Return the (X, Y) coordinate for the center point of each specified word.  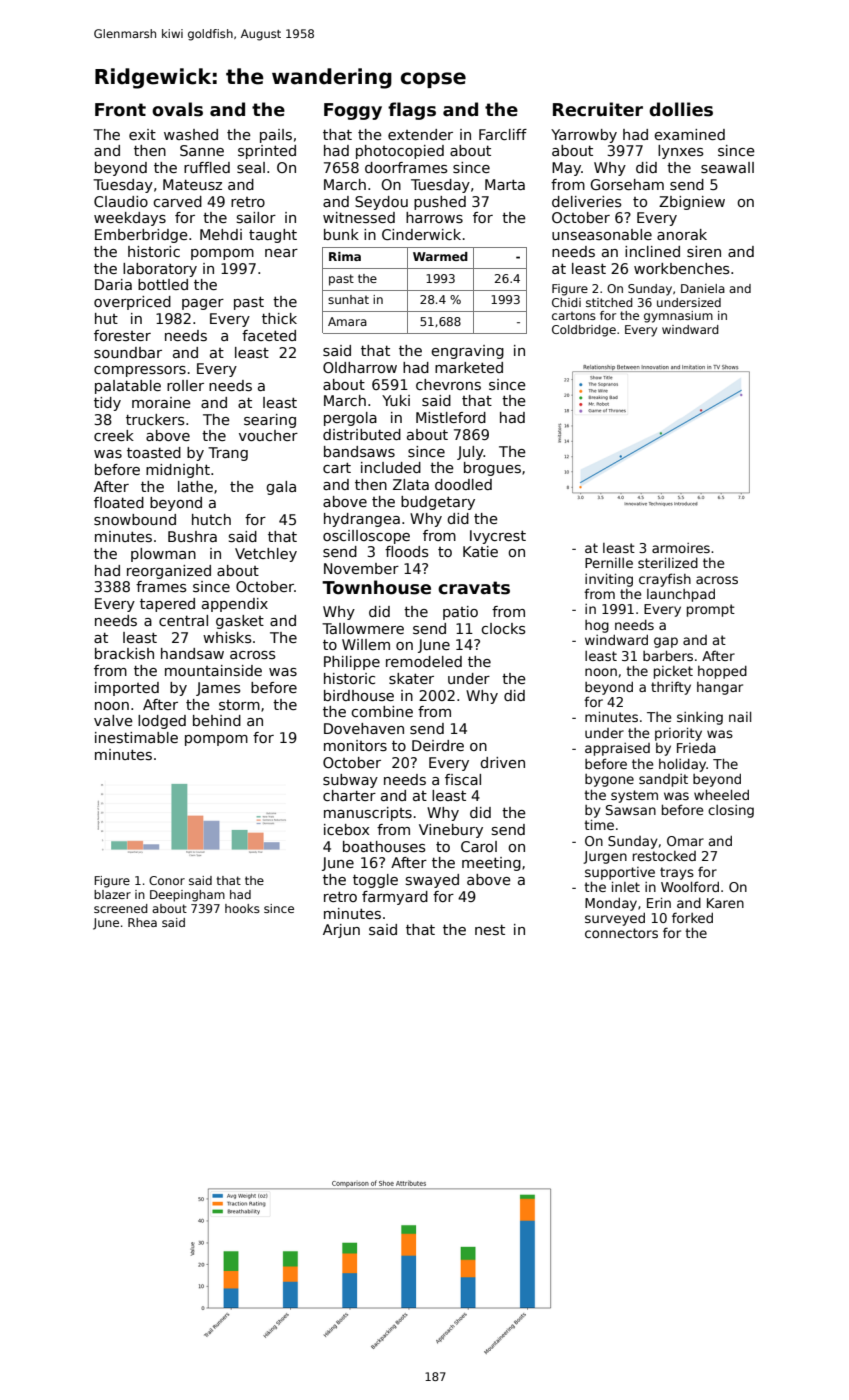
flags (412, 111)
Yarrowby (584, 136)
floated (119, 502)
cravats (474, 588)
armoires (681, 548)
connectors (621, 933)
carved (177, 201)
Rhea (142, 922)
